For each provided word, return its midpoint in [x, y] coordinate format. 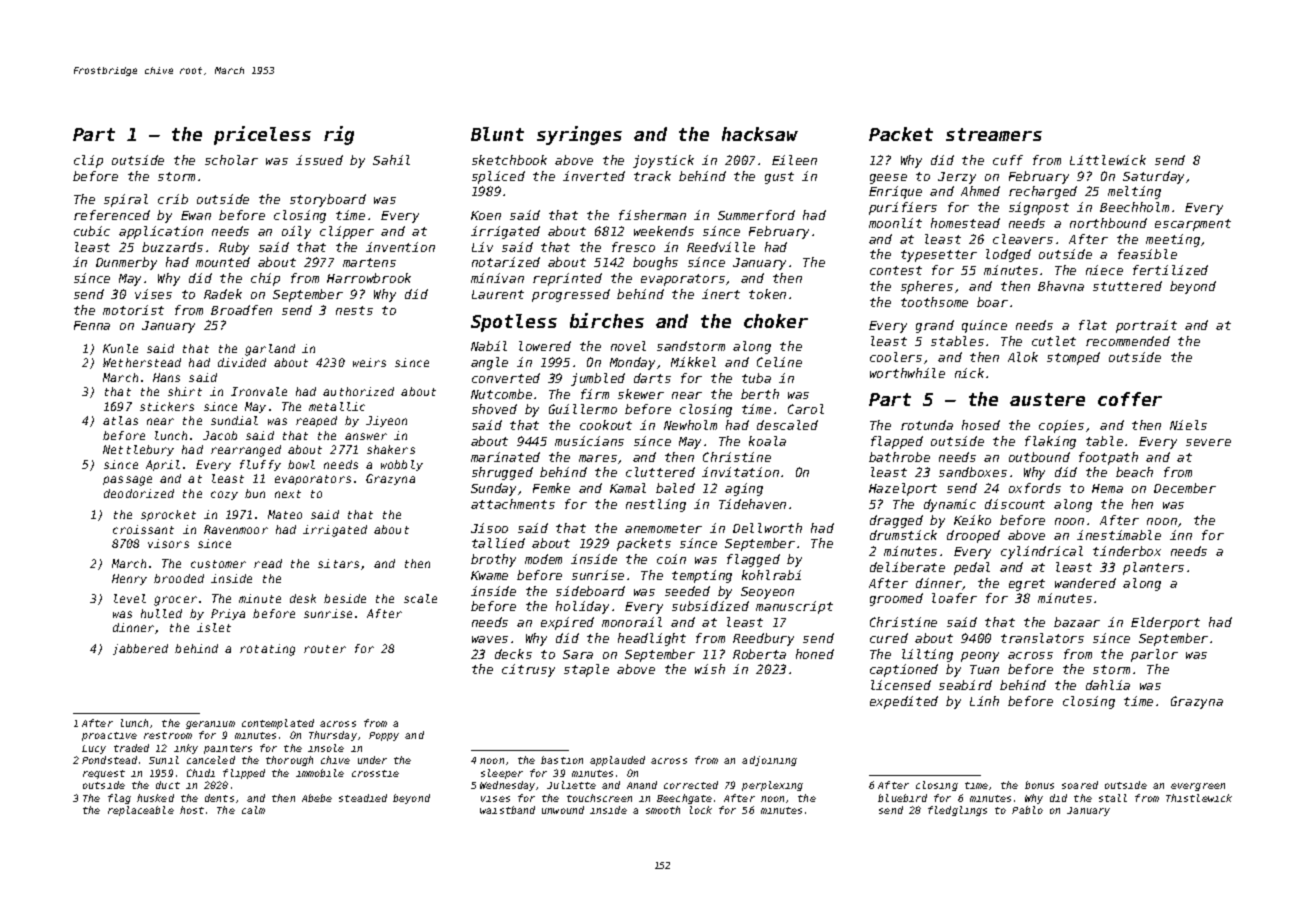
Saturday [1153, 177]
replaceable [141, 811]
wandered [1085, 583]
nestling [656, 505]
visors [168, 543]
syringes [579, 135]
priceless [262, 135]
